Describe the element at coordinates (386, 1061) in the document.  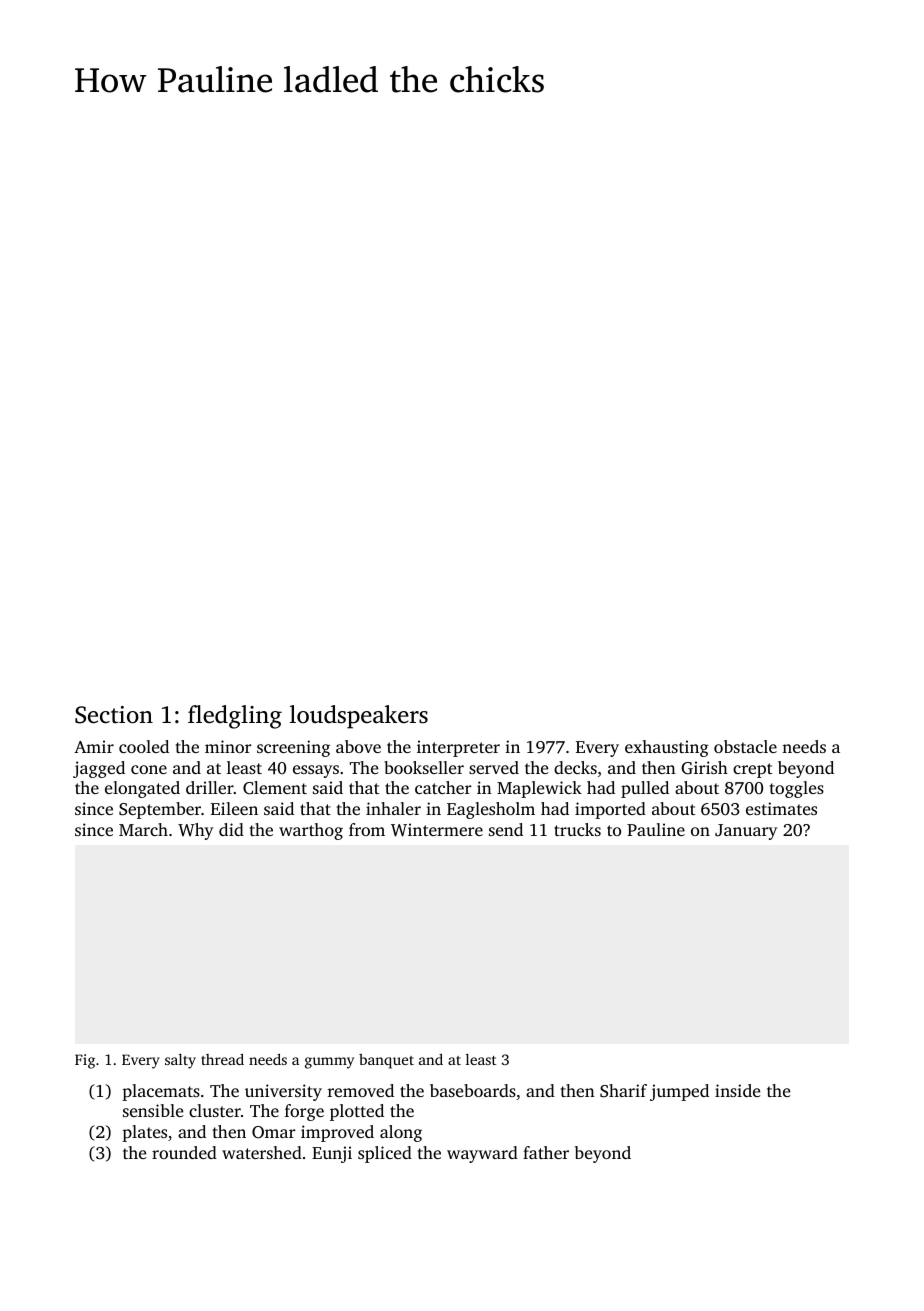
I see `banquet` at that location.
